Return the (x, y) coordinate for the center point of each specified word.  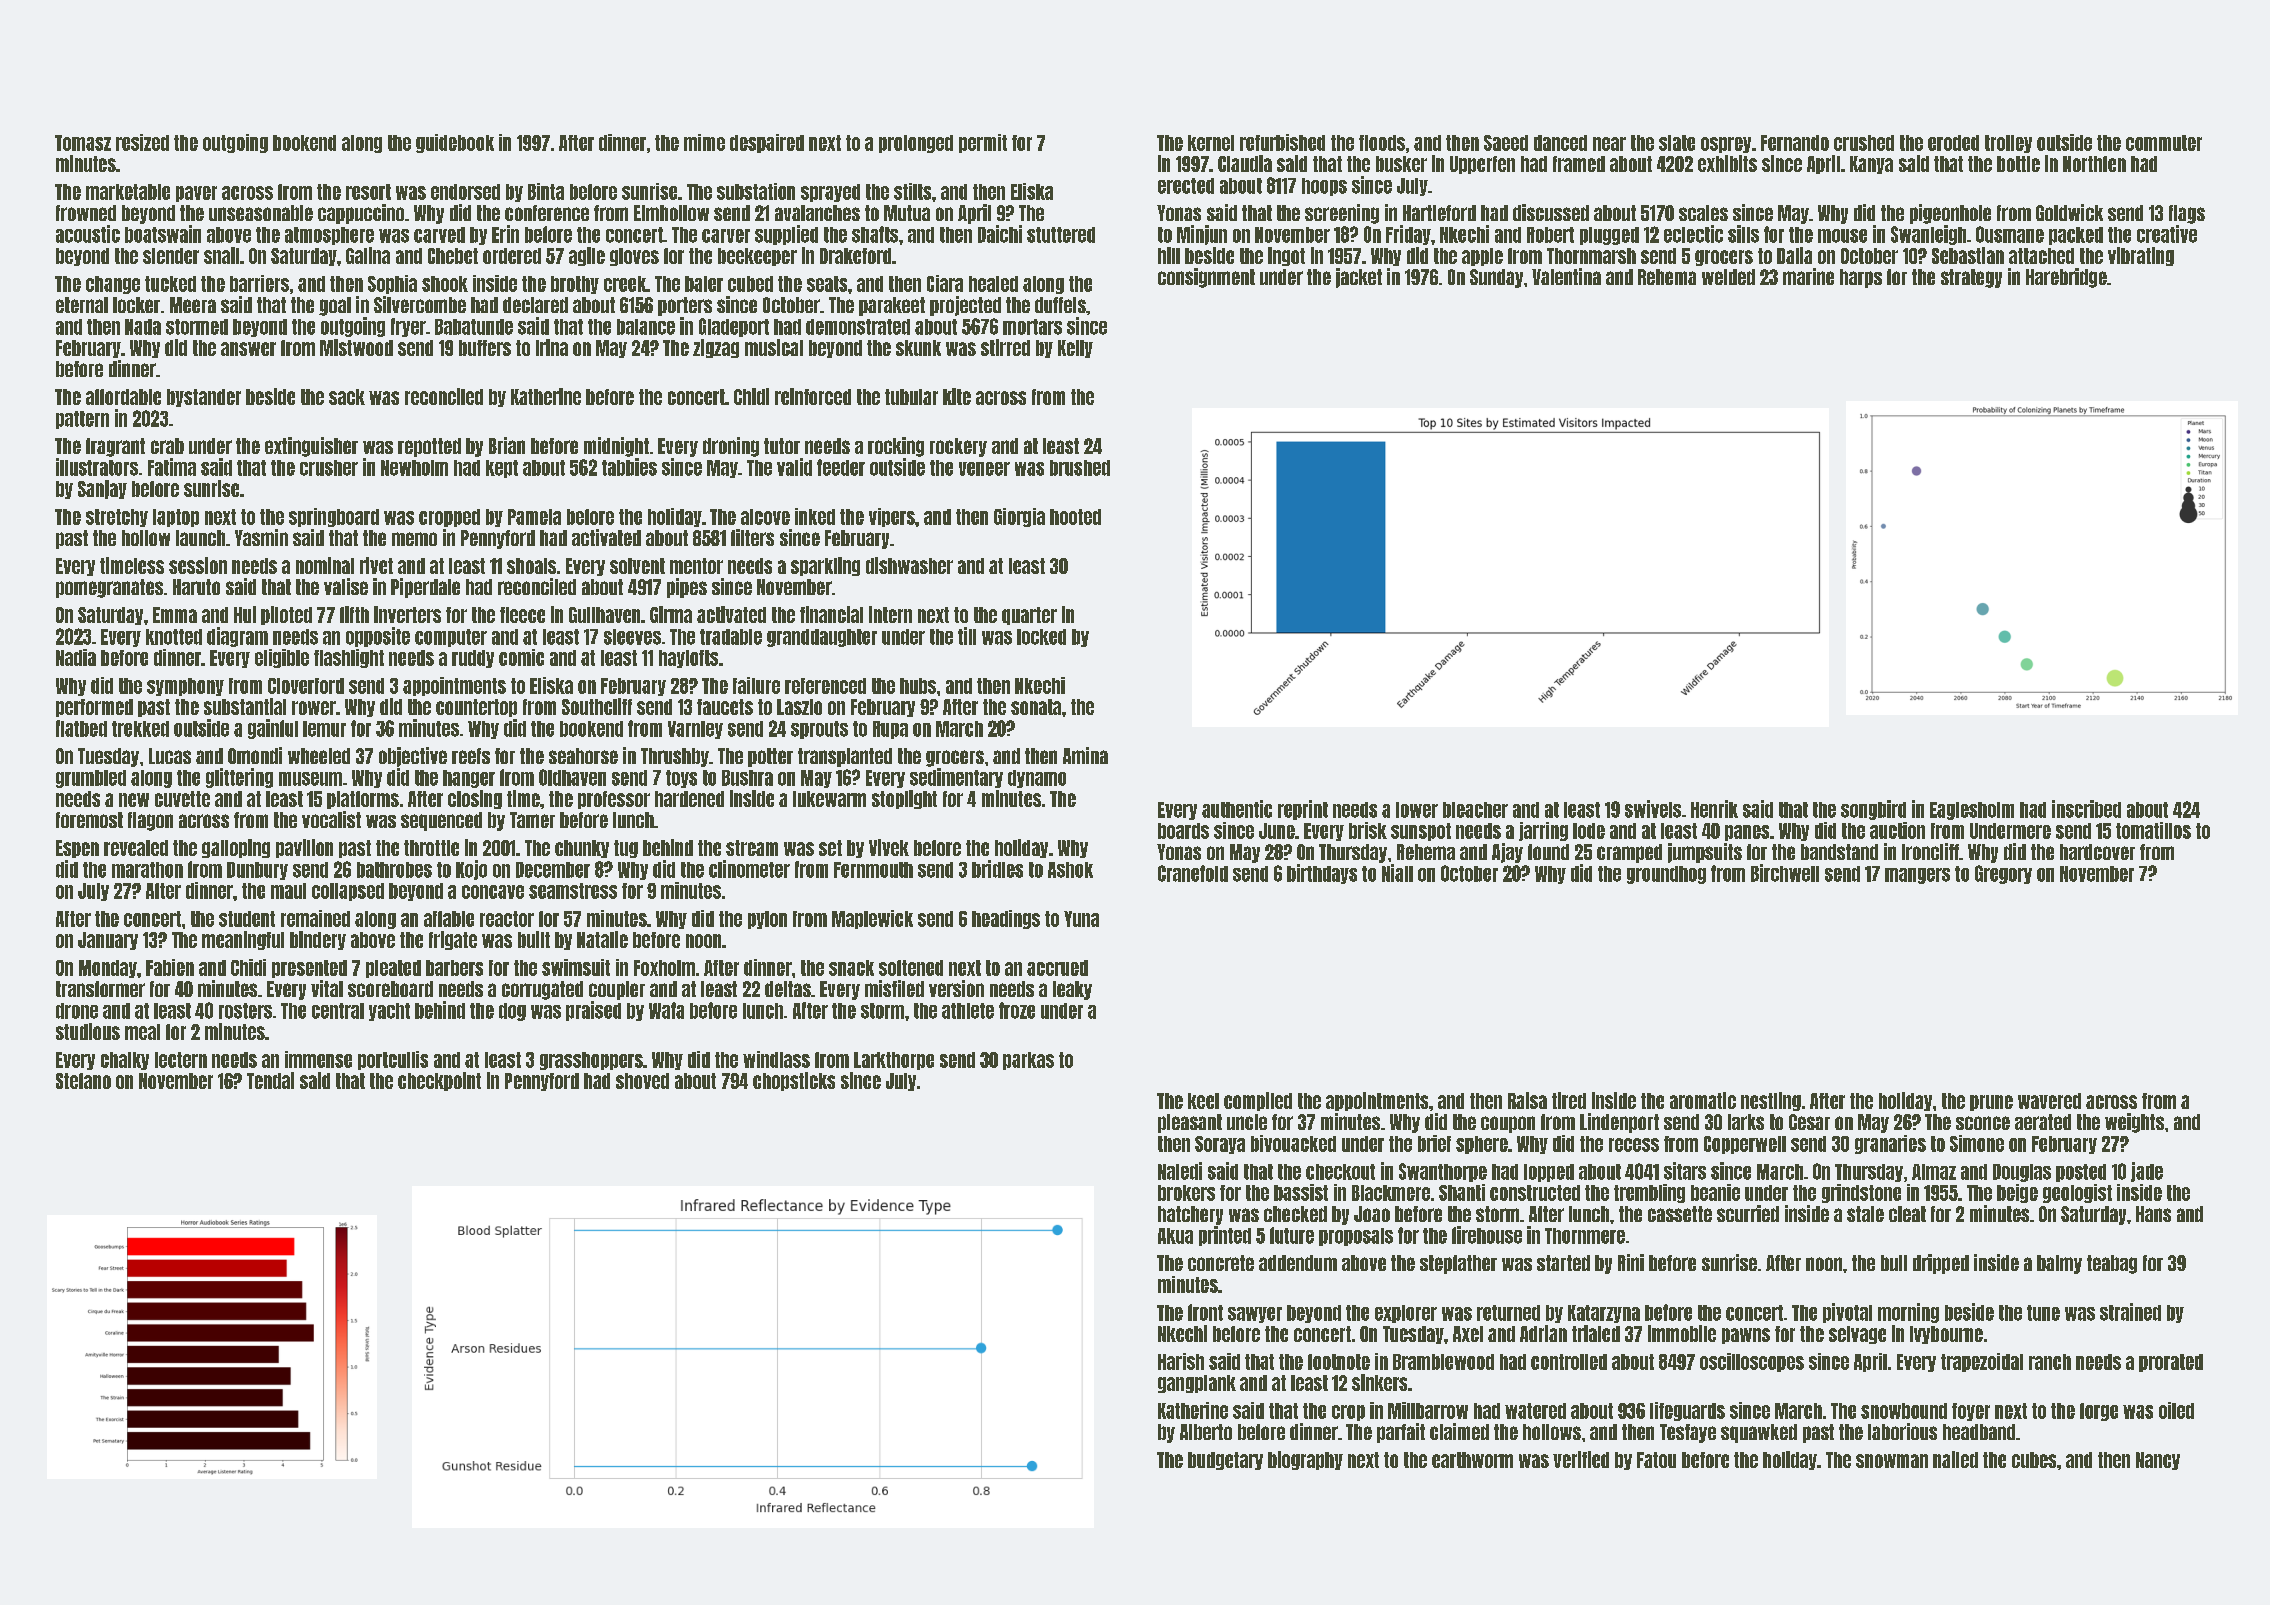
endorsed (465, 192)
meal (142, 1032)
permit (983, 143)
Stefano (83, 1081)
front (1205, 1312)
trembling (1649, 1193)
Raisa (1527, 1100)
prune (1991, 1103)
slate (1677, 143)
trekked (140, 729)
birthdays (1322, 874)
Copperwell (1745, 1145)
